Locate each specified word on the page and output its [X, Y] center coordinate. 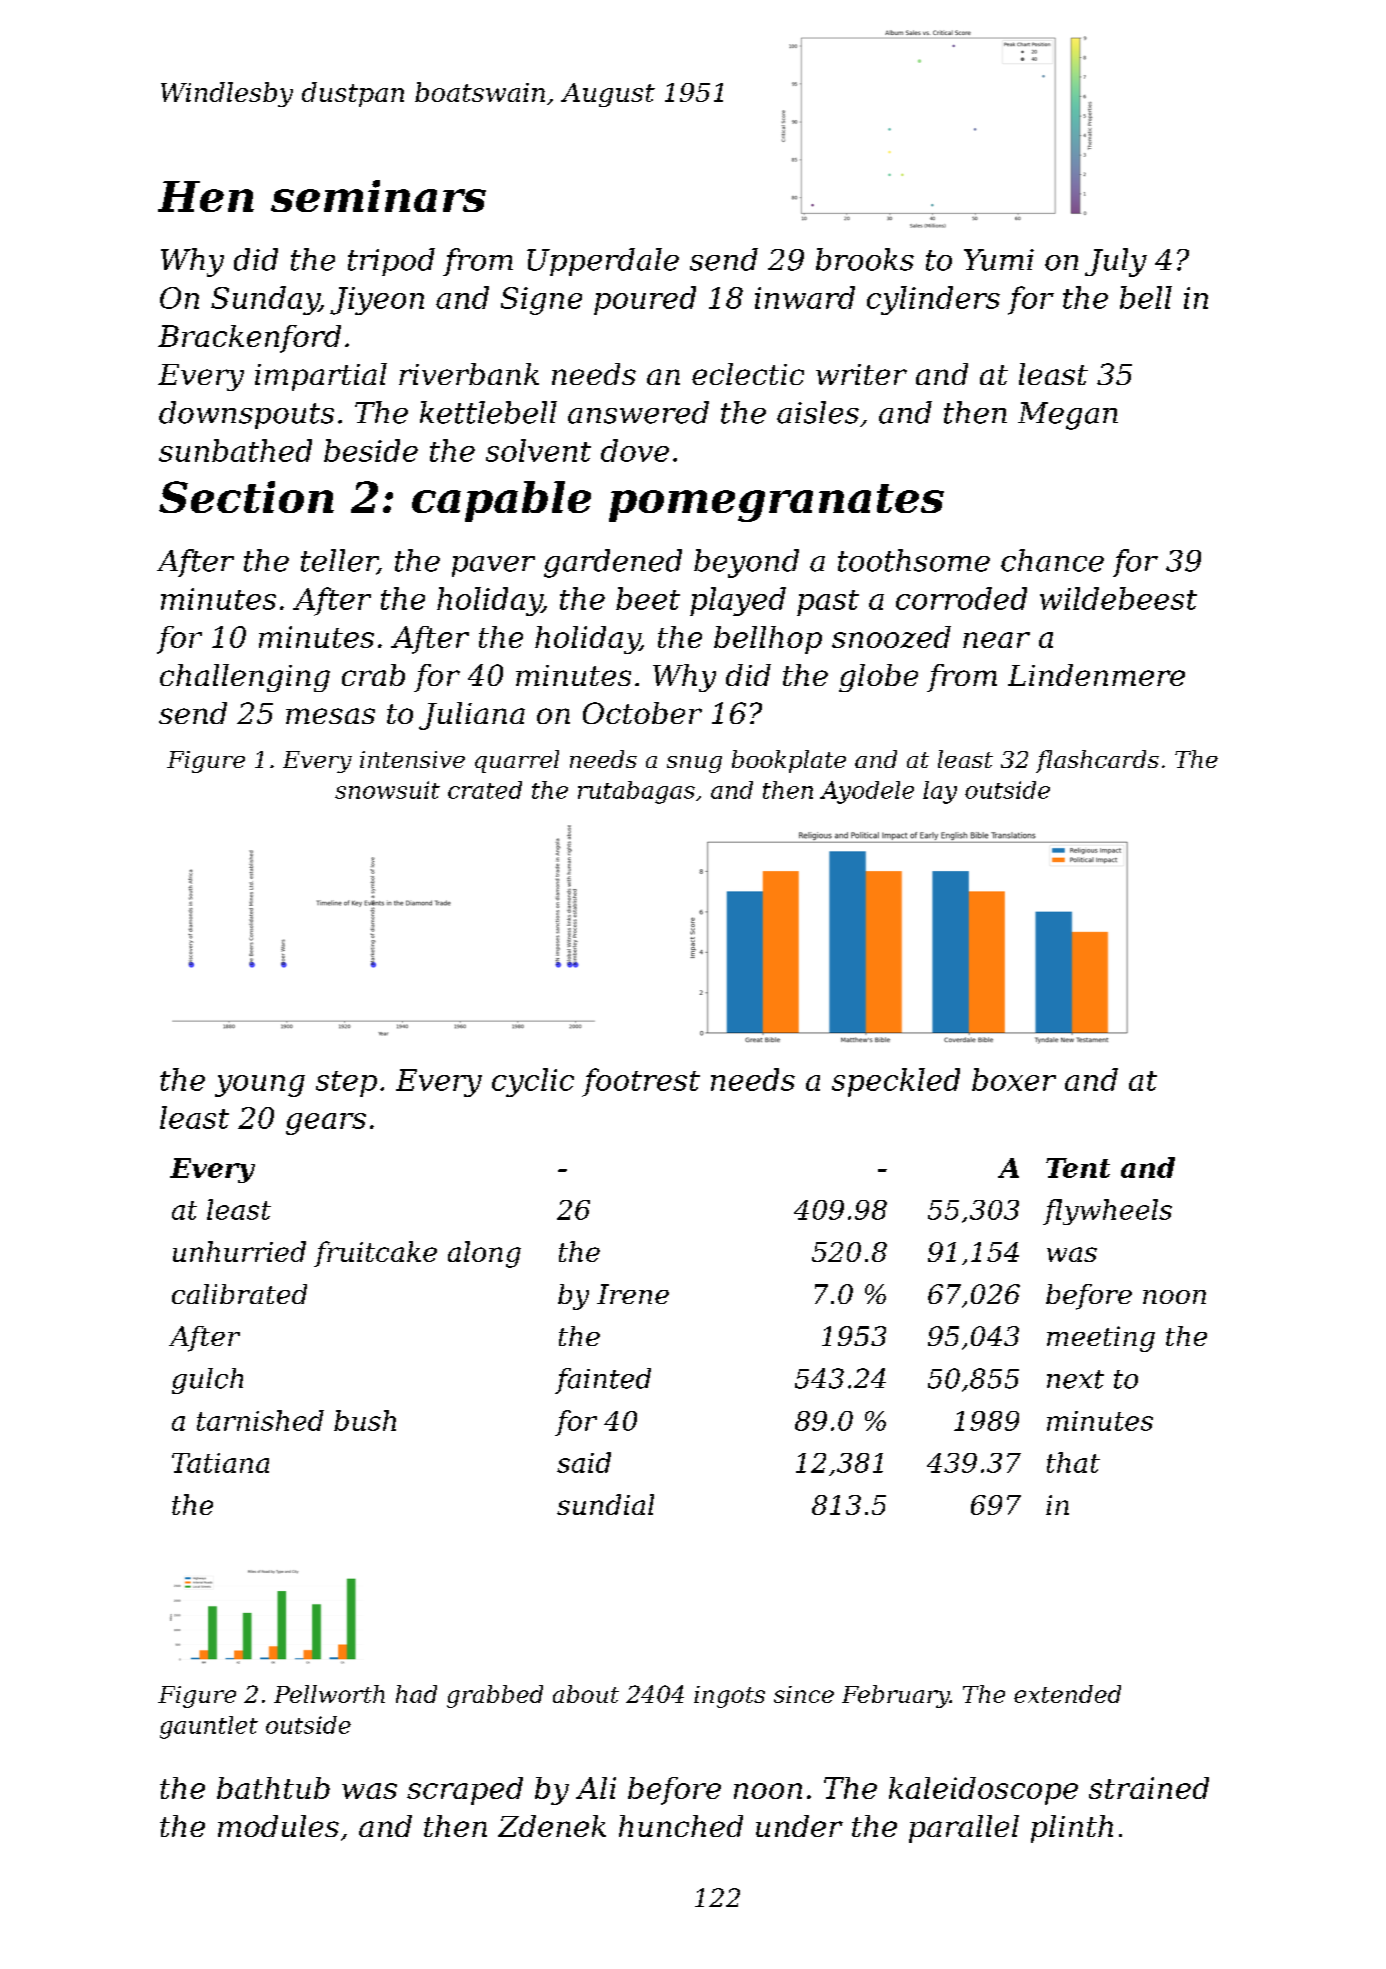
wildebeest [1118, 598]
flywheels [1107, 1212]
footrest [641, 1082]
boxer [1014, 1079]
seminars [378, 196]
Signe [541, 301]
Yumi [999, 260]
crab [373, 675]
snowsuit [387, 790]
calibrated [239, 1294]
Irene [633, 1294]
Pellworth [329, 1694]
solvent [538, 450]
